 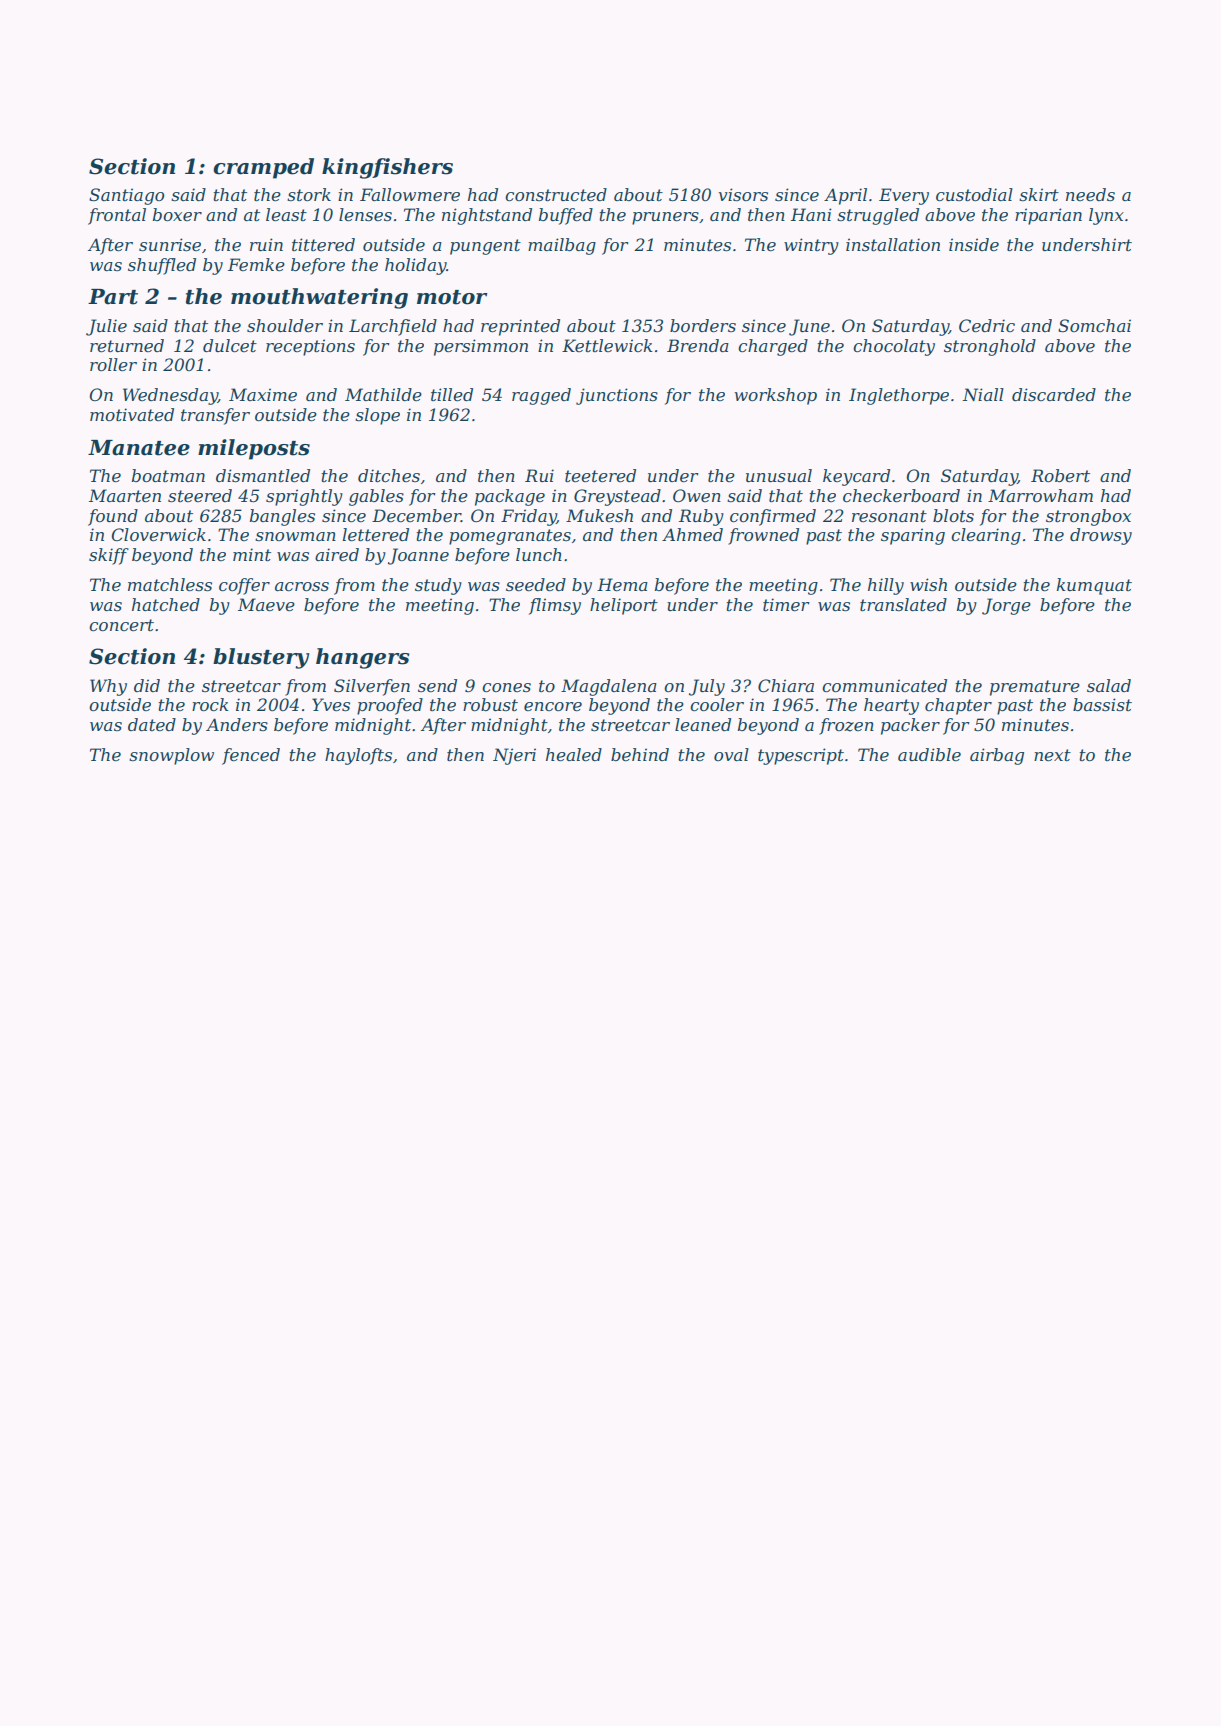 What do you see at coordinates (1054, 394) in the page?
I see `discarded` at bounding box center [1054, 394].
